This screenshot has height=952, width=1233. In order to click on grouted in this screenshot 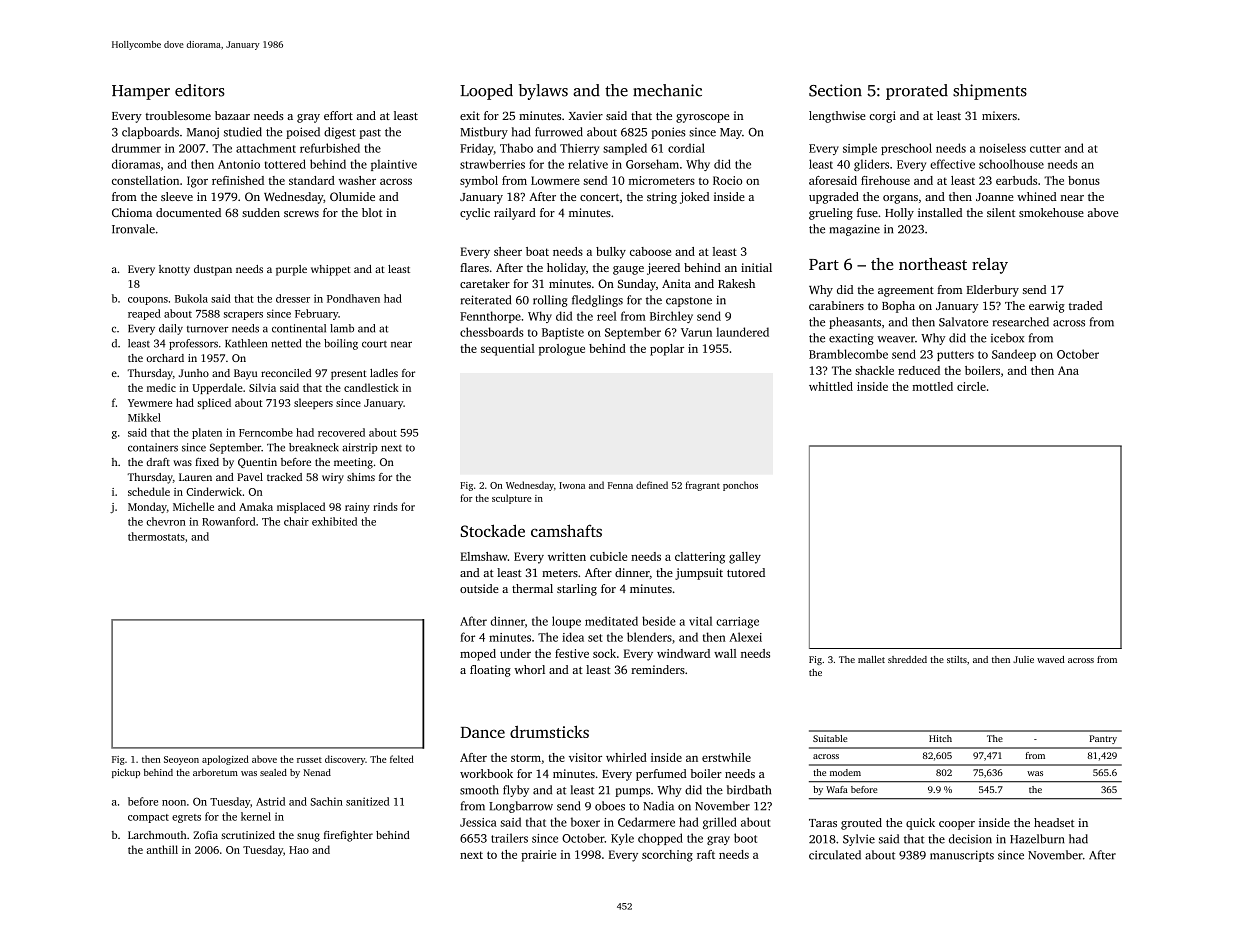, I will do `click(861, 824)`.
